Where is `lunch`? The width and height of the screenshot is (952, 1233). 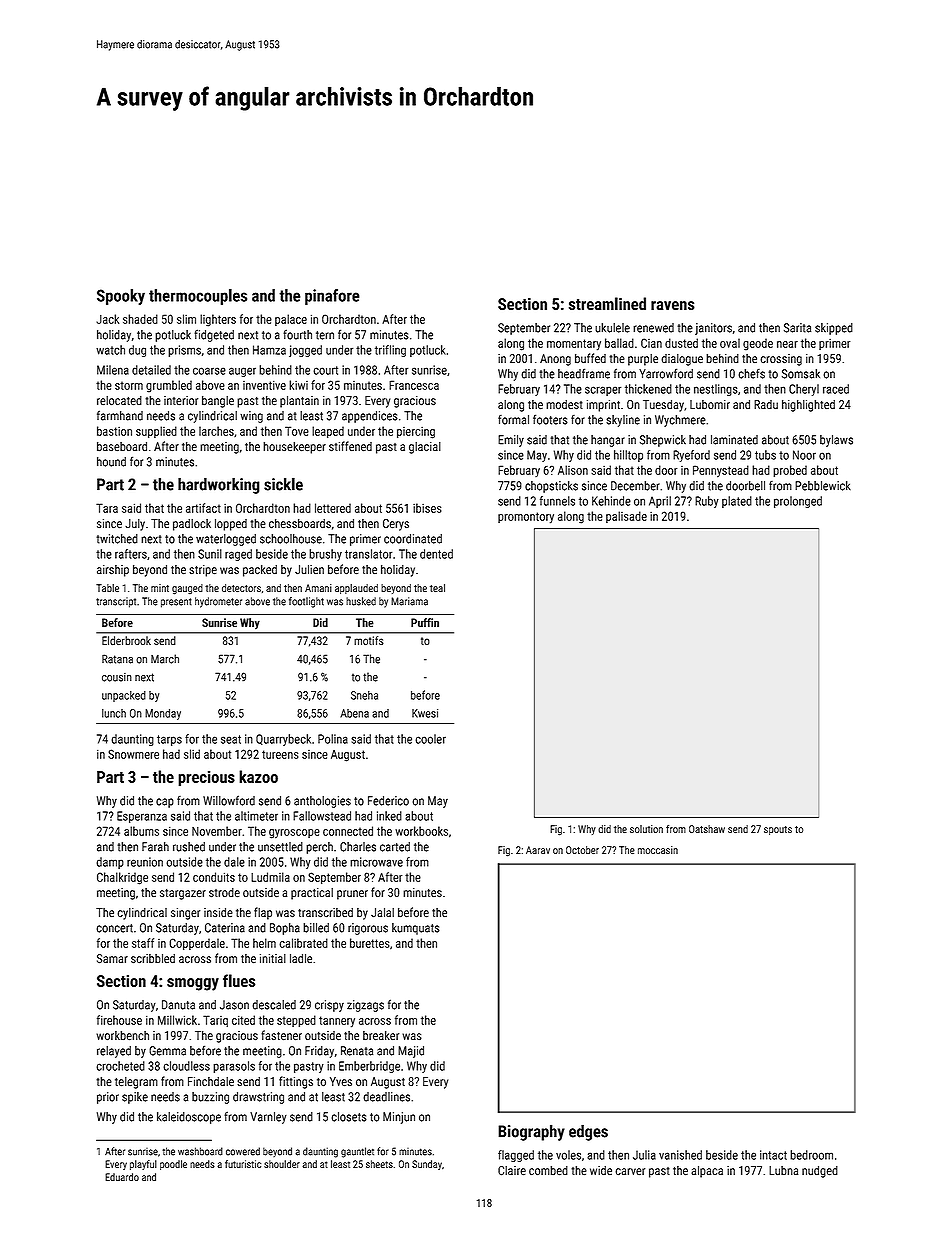 lunch is located at coordinates (114, 713).
